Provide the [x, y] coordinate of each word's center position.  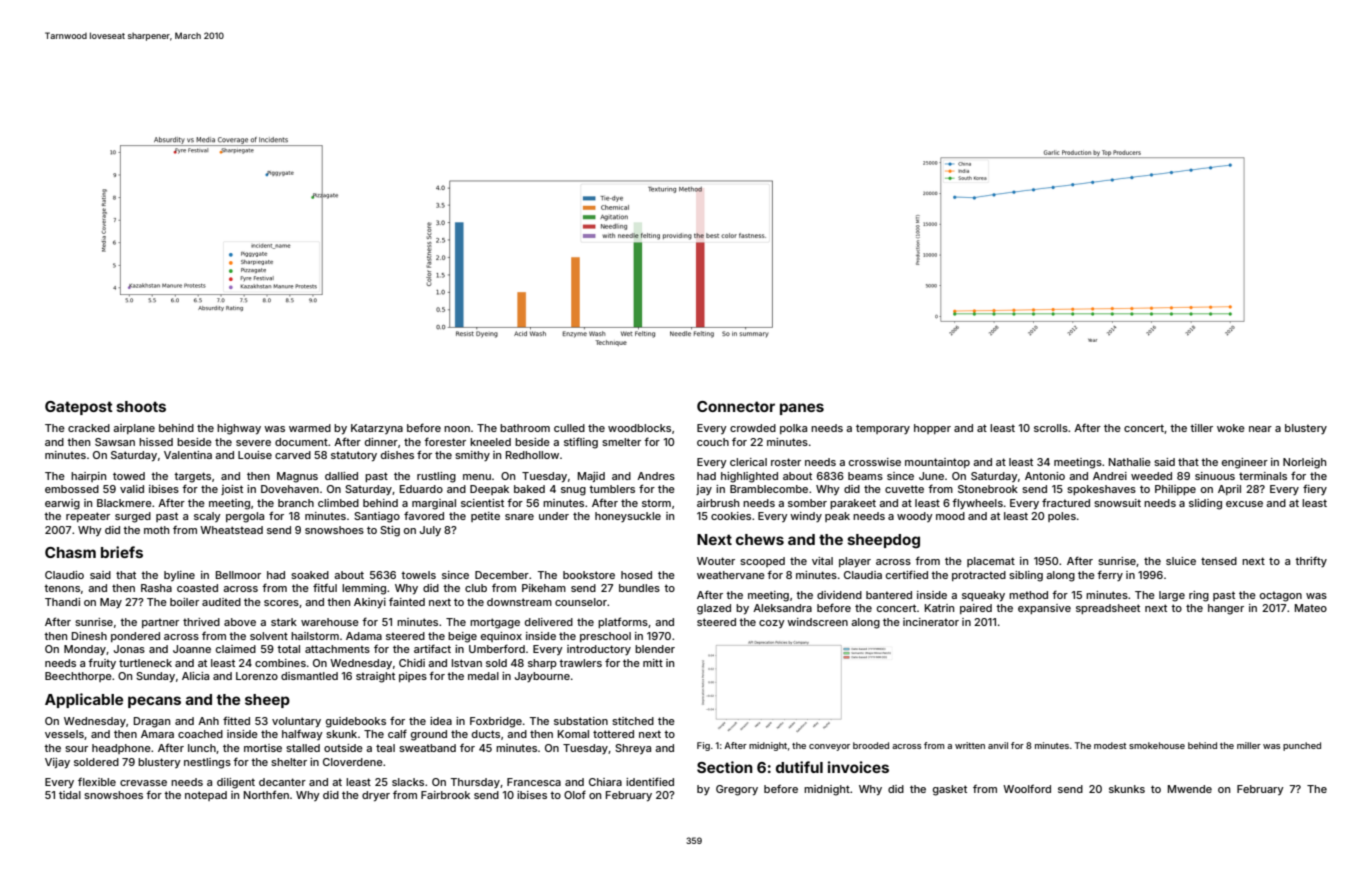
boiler [184, 602]
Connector [736, 406]
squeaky [983, 596]
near [1260, 429]
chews [760, 539]
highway [239, 429]
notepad [206, 796]
